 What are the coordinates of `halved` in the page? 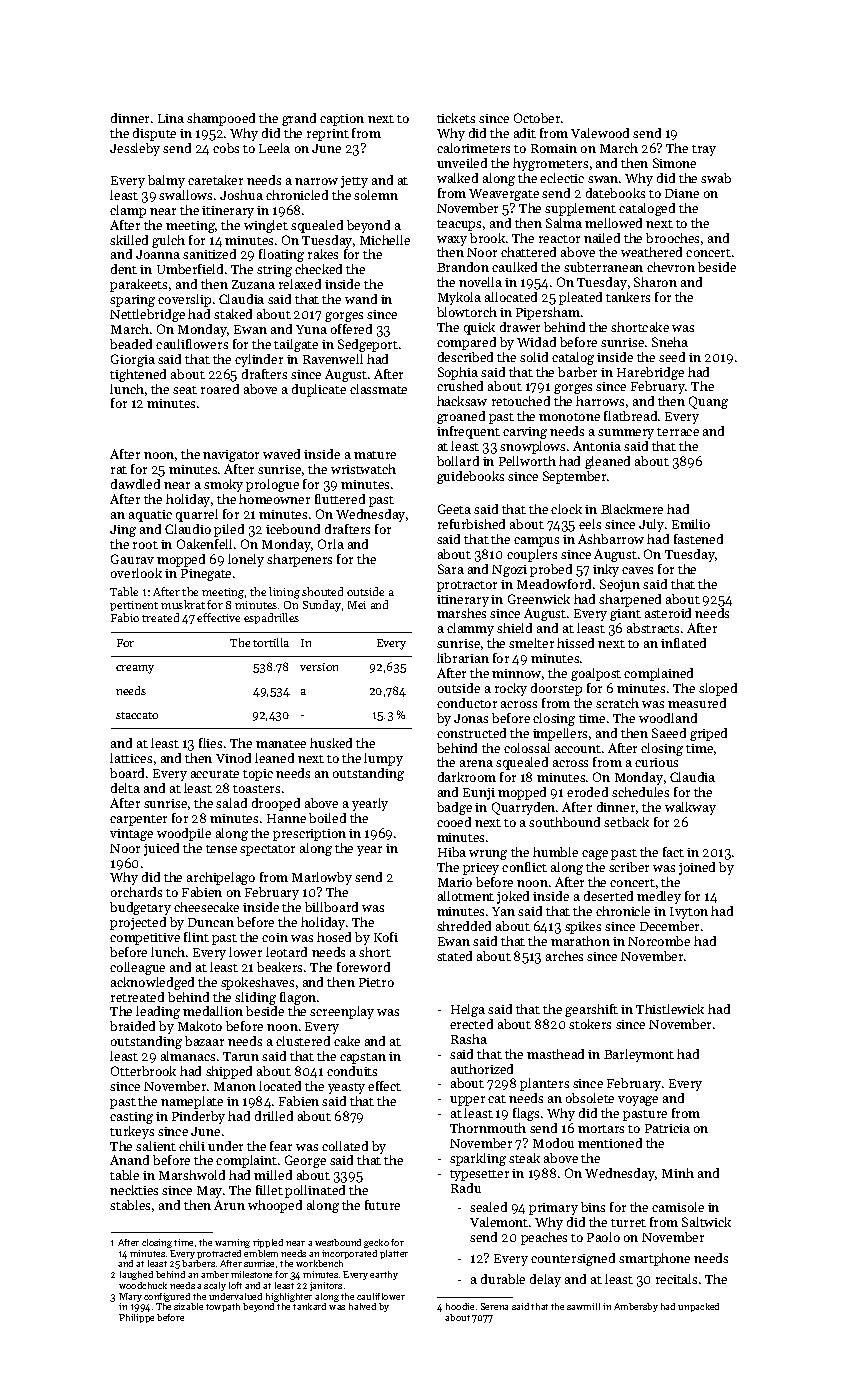 It's located at (362, 1306).
